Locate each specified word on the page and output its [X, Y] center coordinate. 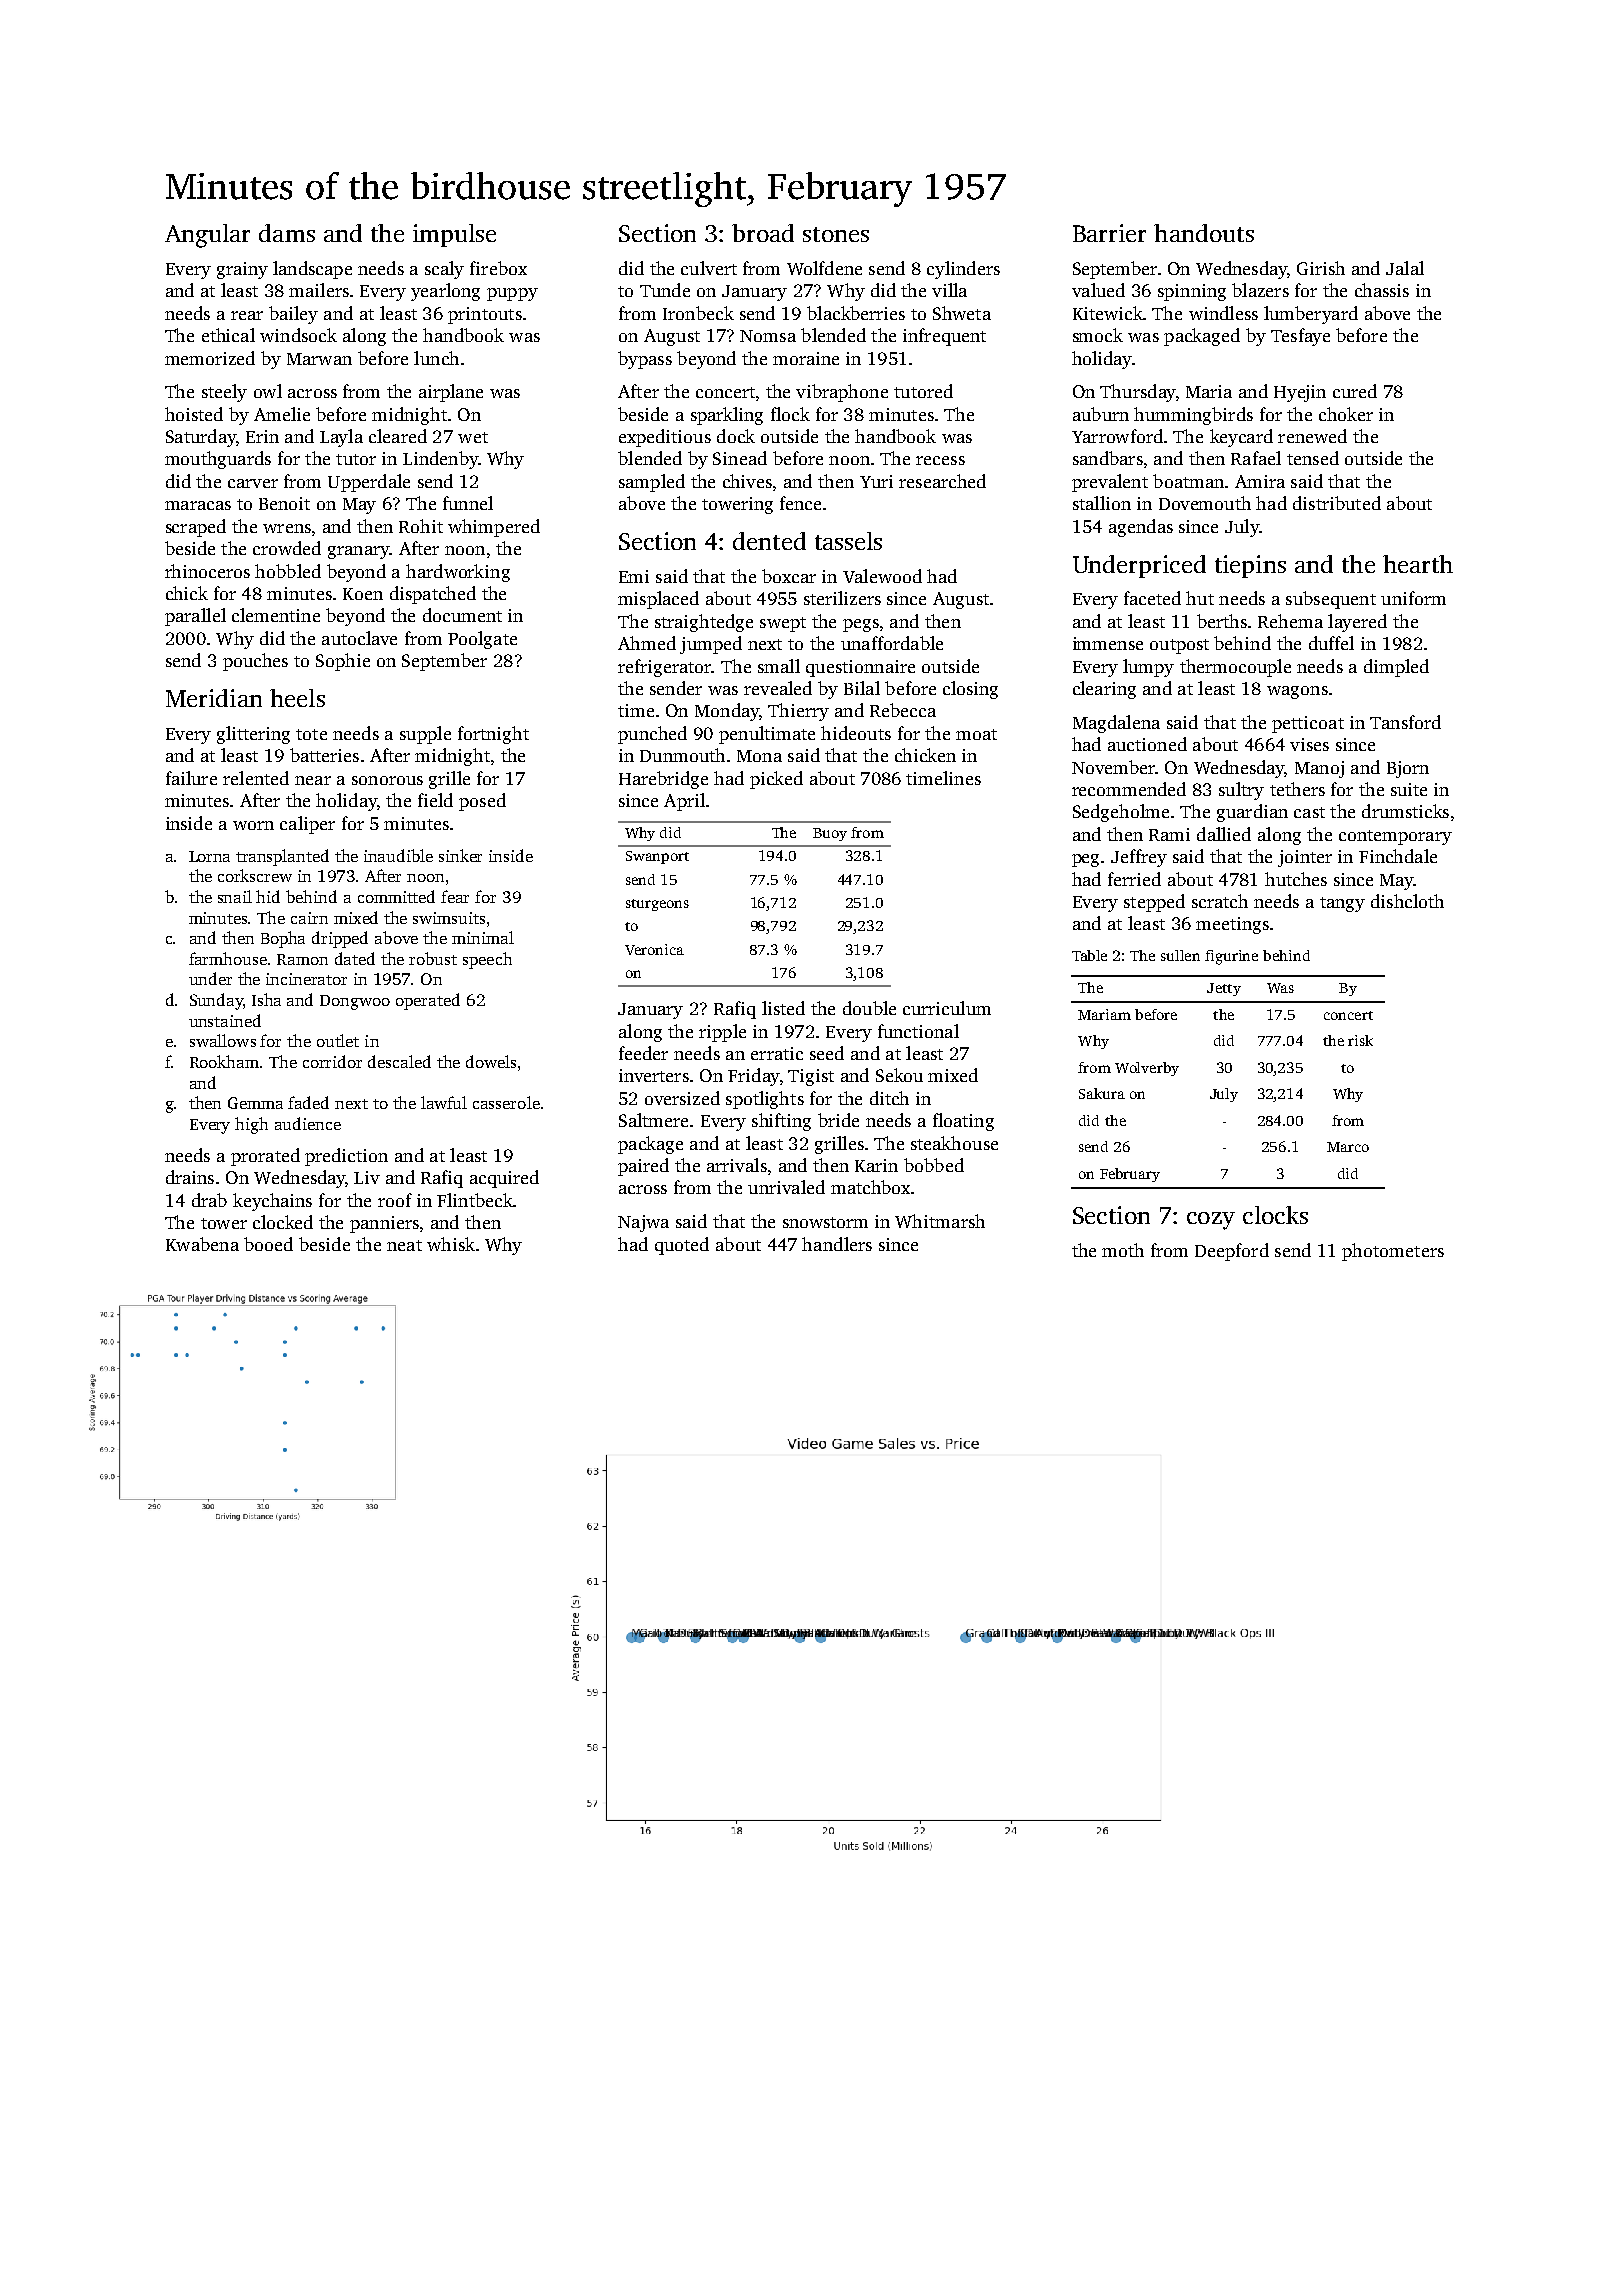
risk [1360, 1040]
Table [1089, 955]
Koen [363, 594]
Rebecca [903, 710]
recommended [1129, 789]
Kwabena [202, 1244]
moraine [806, 358]
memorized [210, 358]
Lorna [209, 856]
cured [1355, 391]
